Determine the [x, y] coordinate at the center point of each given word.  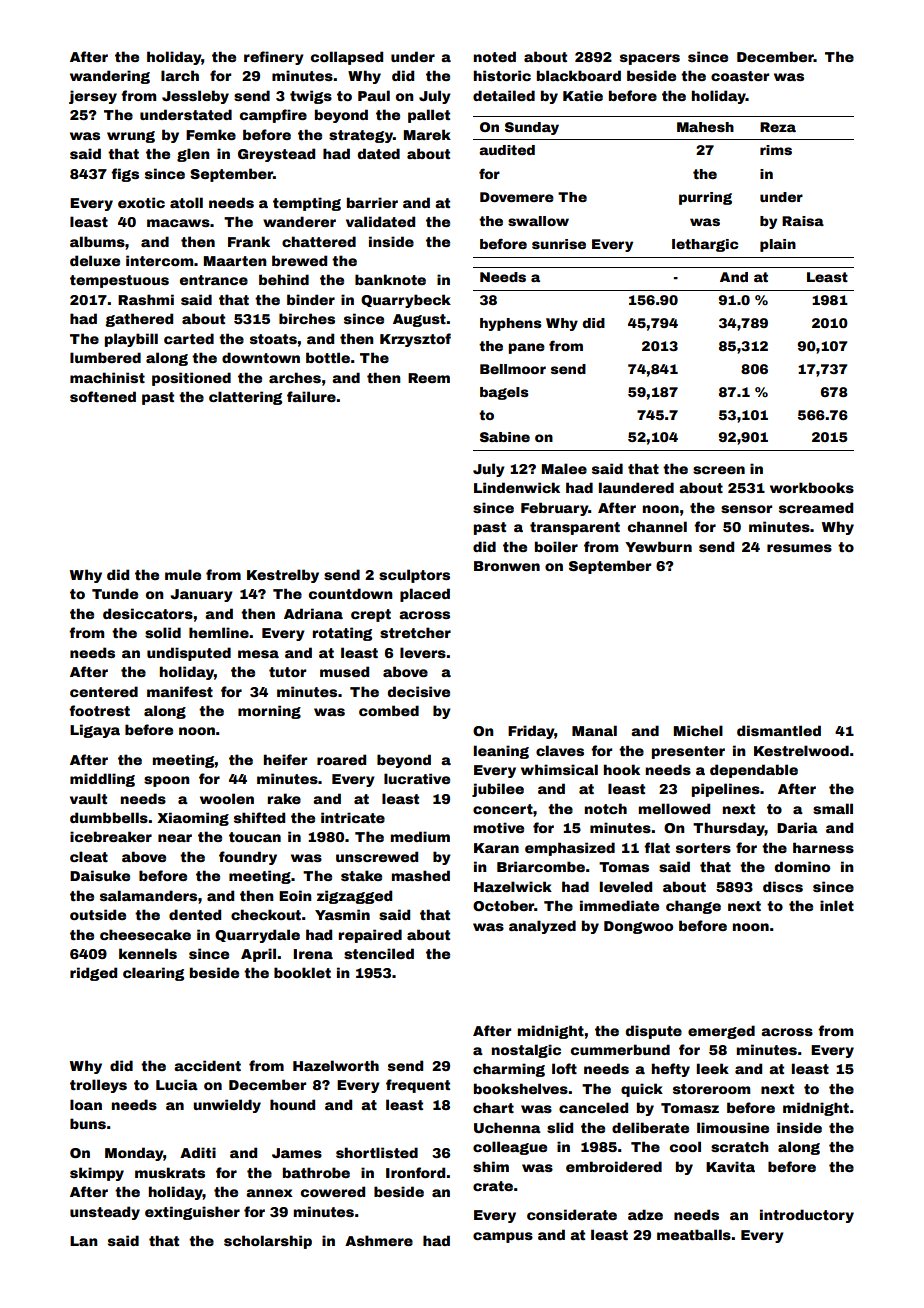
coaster [740, 76]
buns [88, 1123]
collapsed [347, 58]
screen [719, 470]
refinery [274, 58]
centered [104, 691]
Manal [594, 730]
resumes [799, 548]
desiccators [148, 613]
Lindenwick [517, 487]
